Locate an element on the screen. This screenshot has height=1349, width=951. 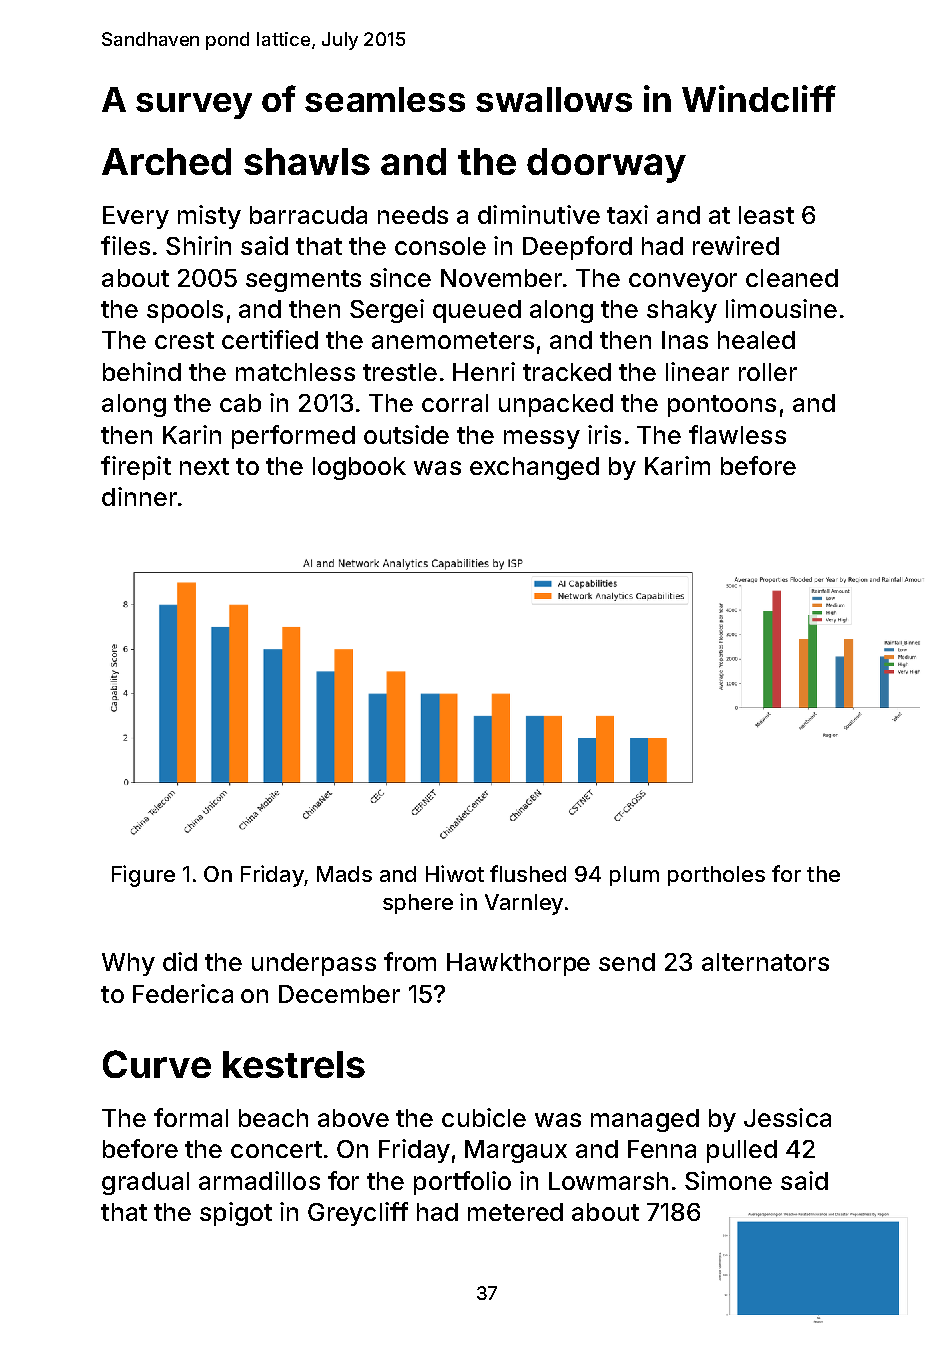
underpass is located at coordinates (314, 964).
